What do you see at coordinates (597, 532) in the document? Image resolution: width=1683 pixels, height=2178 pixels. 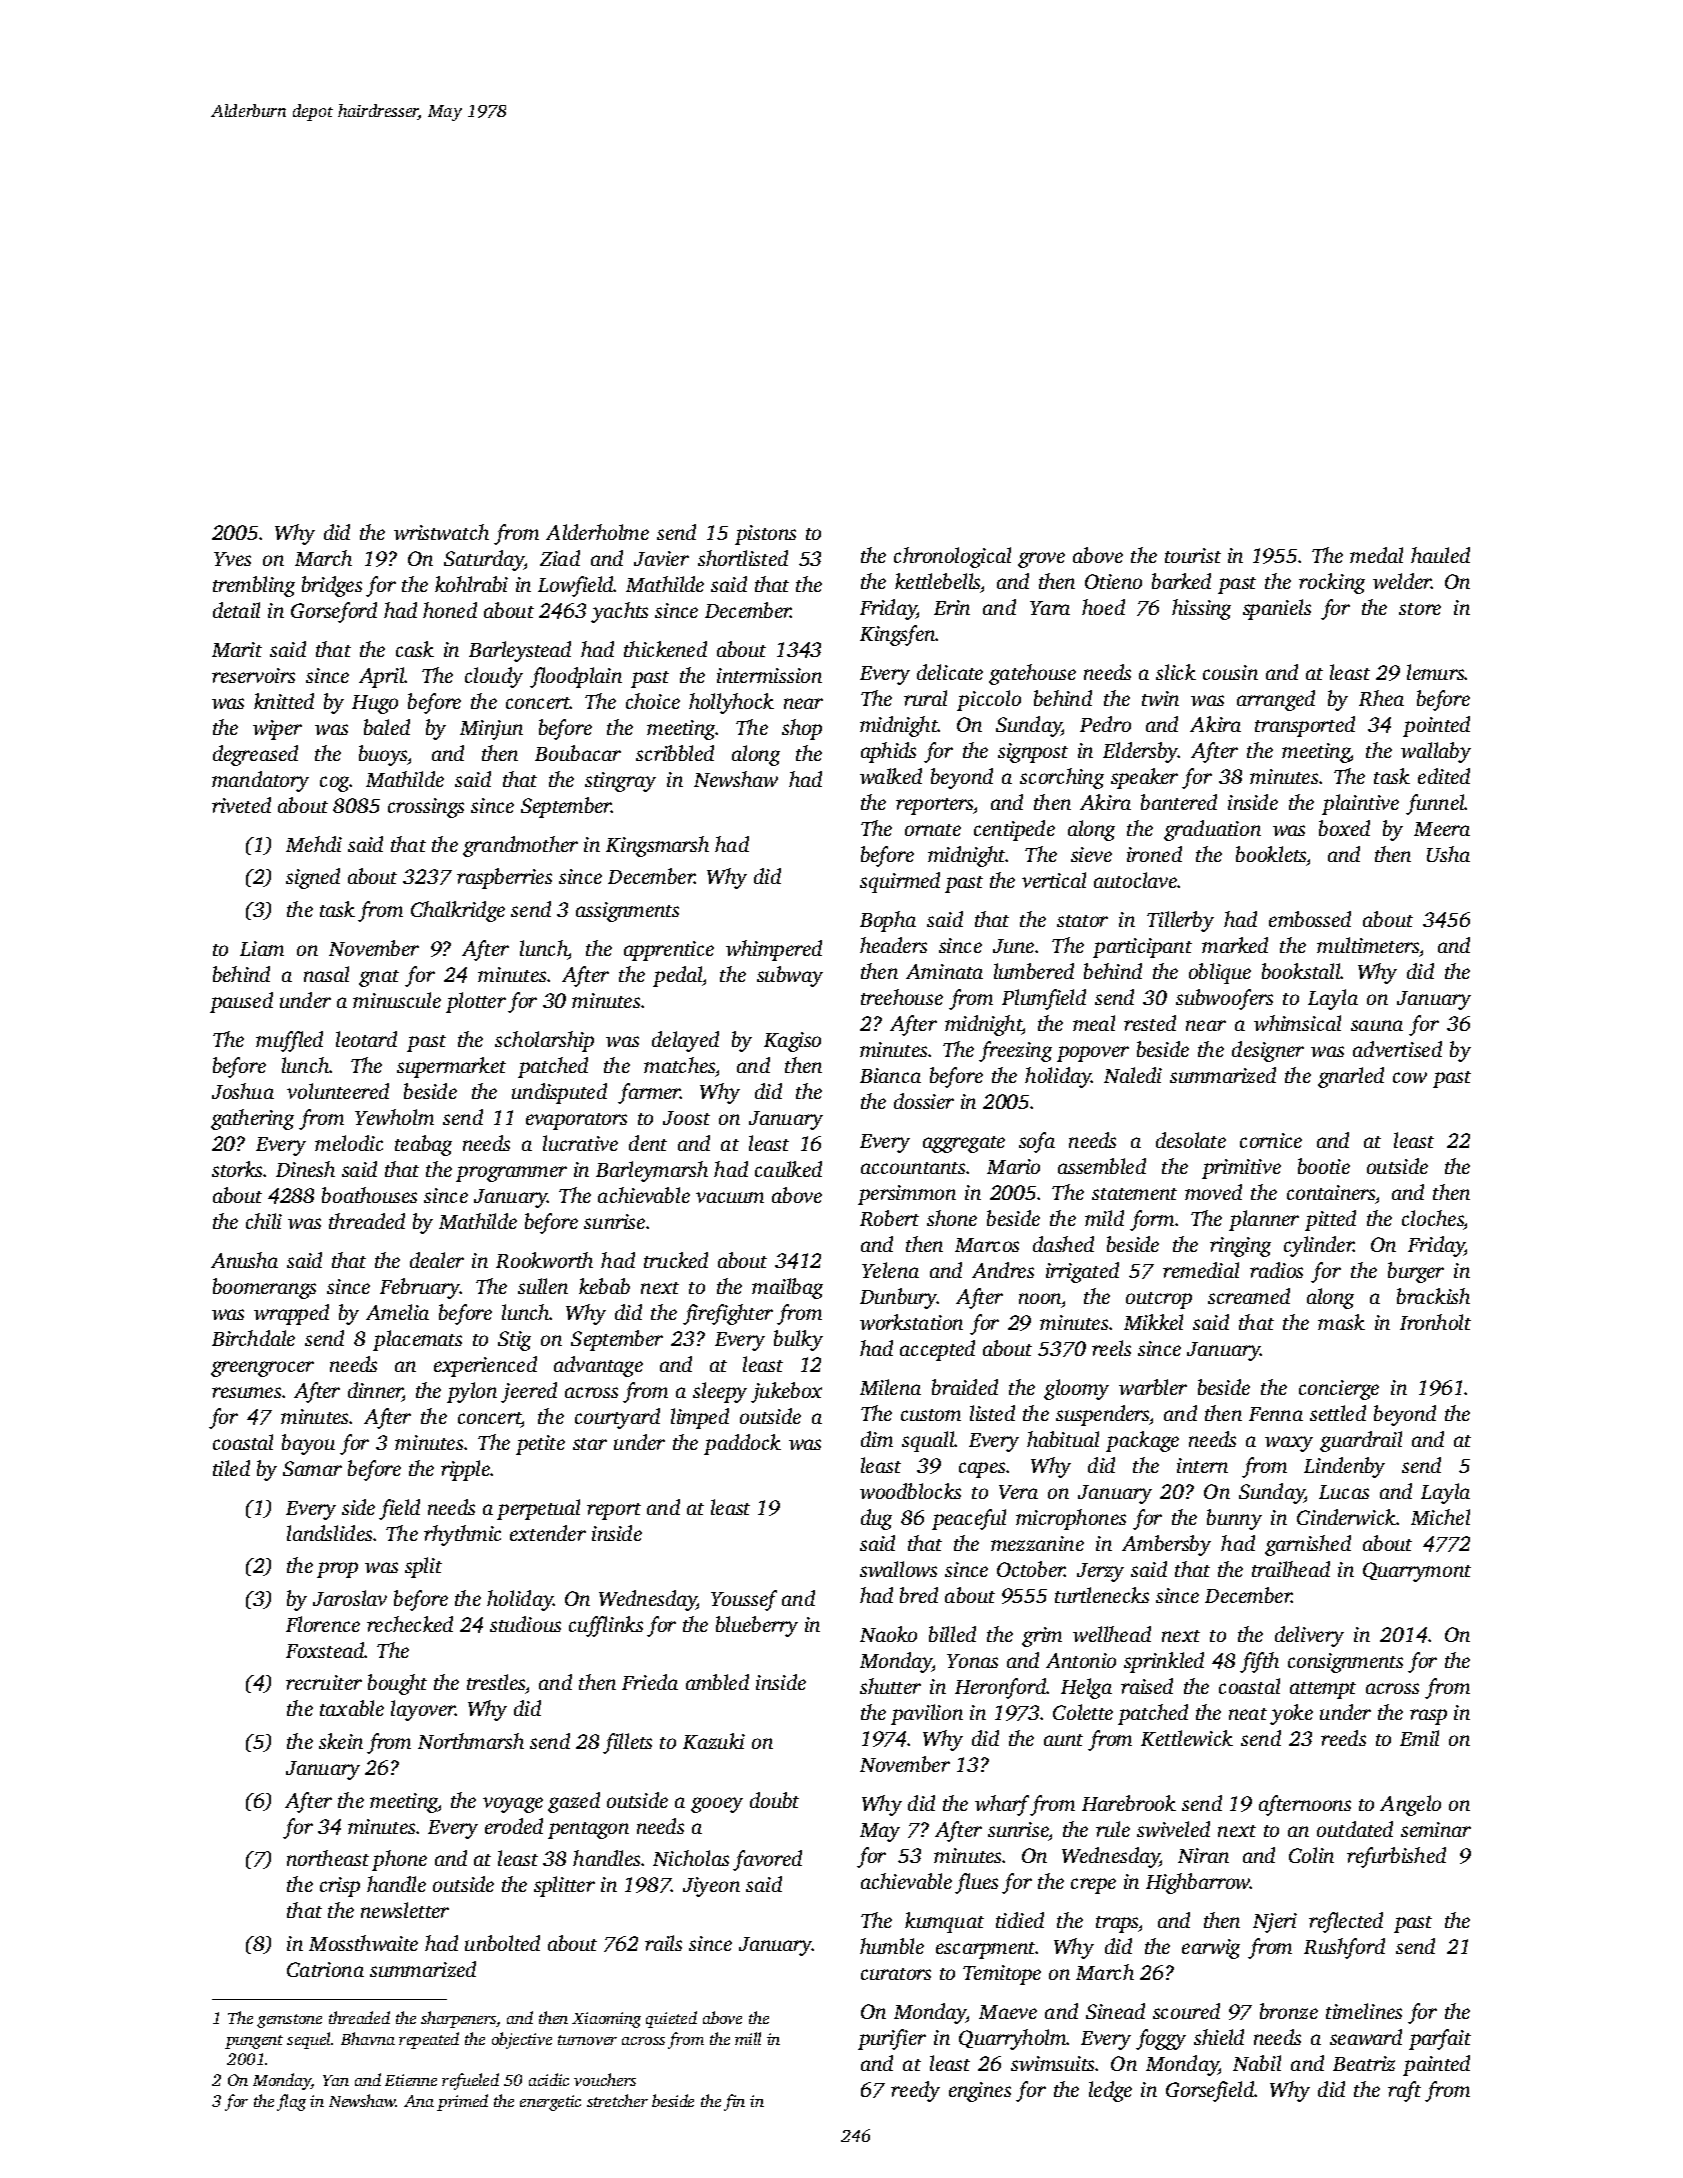 I see `Alderholme` at bounding box center [597, 532].
